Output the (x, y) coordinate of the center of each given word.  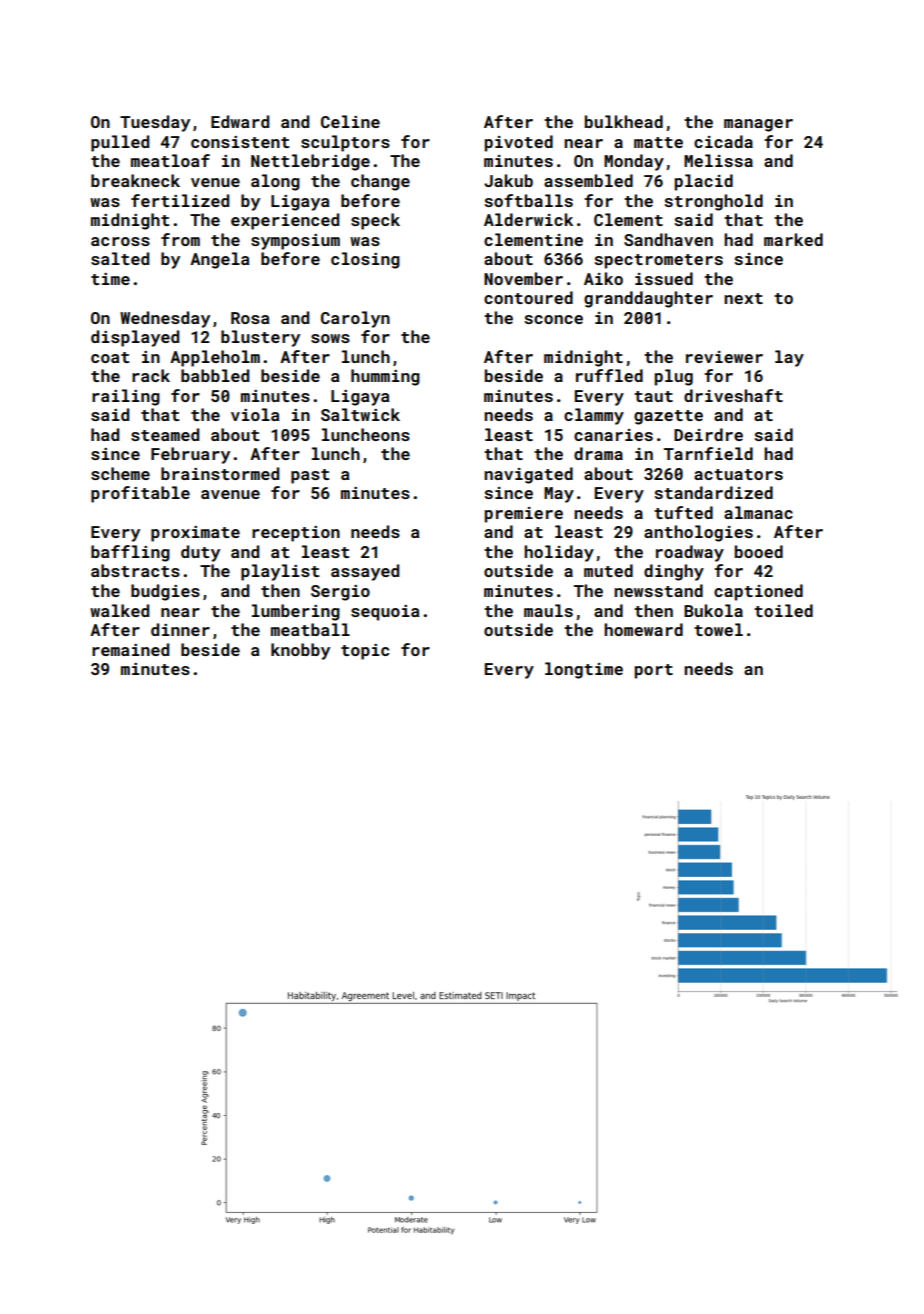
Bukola (713, 610)
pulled (120, 143)
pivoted (519, 143)
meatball (310, 629)
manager (758, 125)
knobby (300, 651)
